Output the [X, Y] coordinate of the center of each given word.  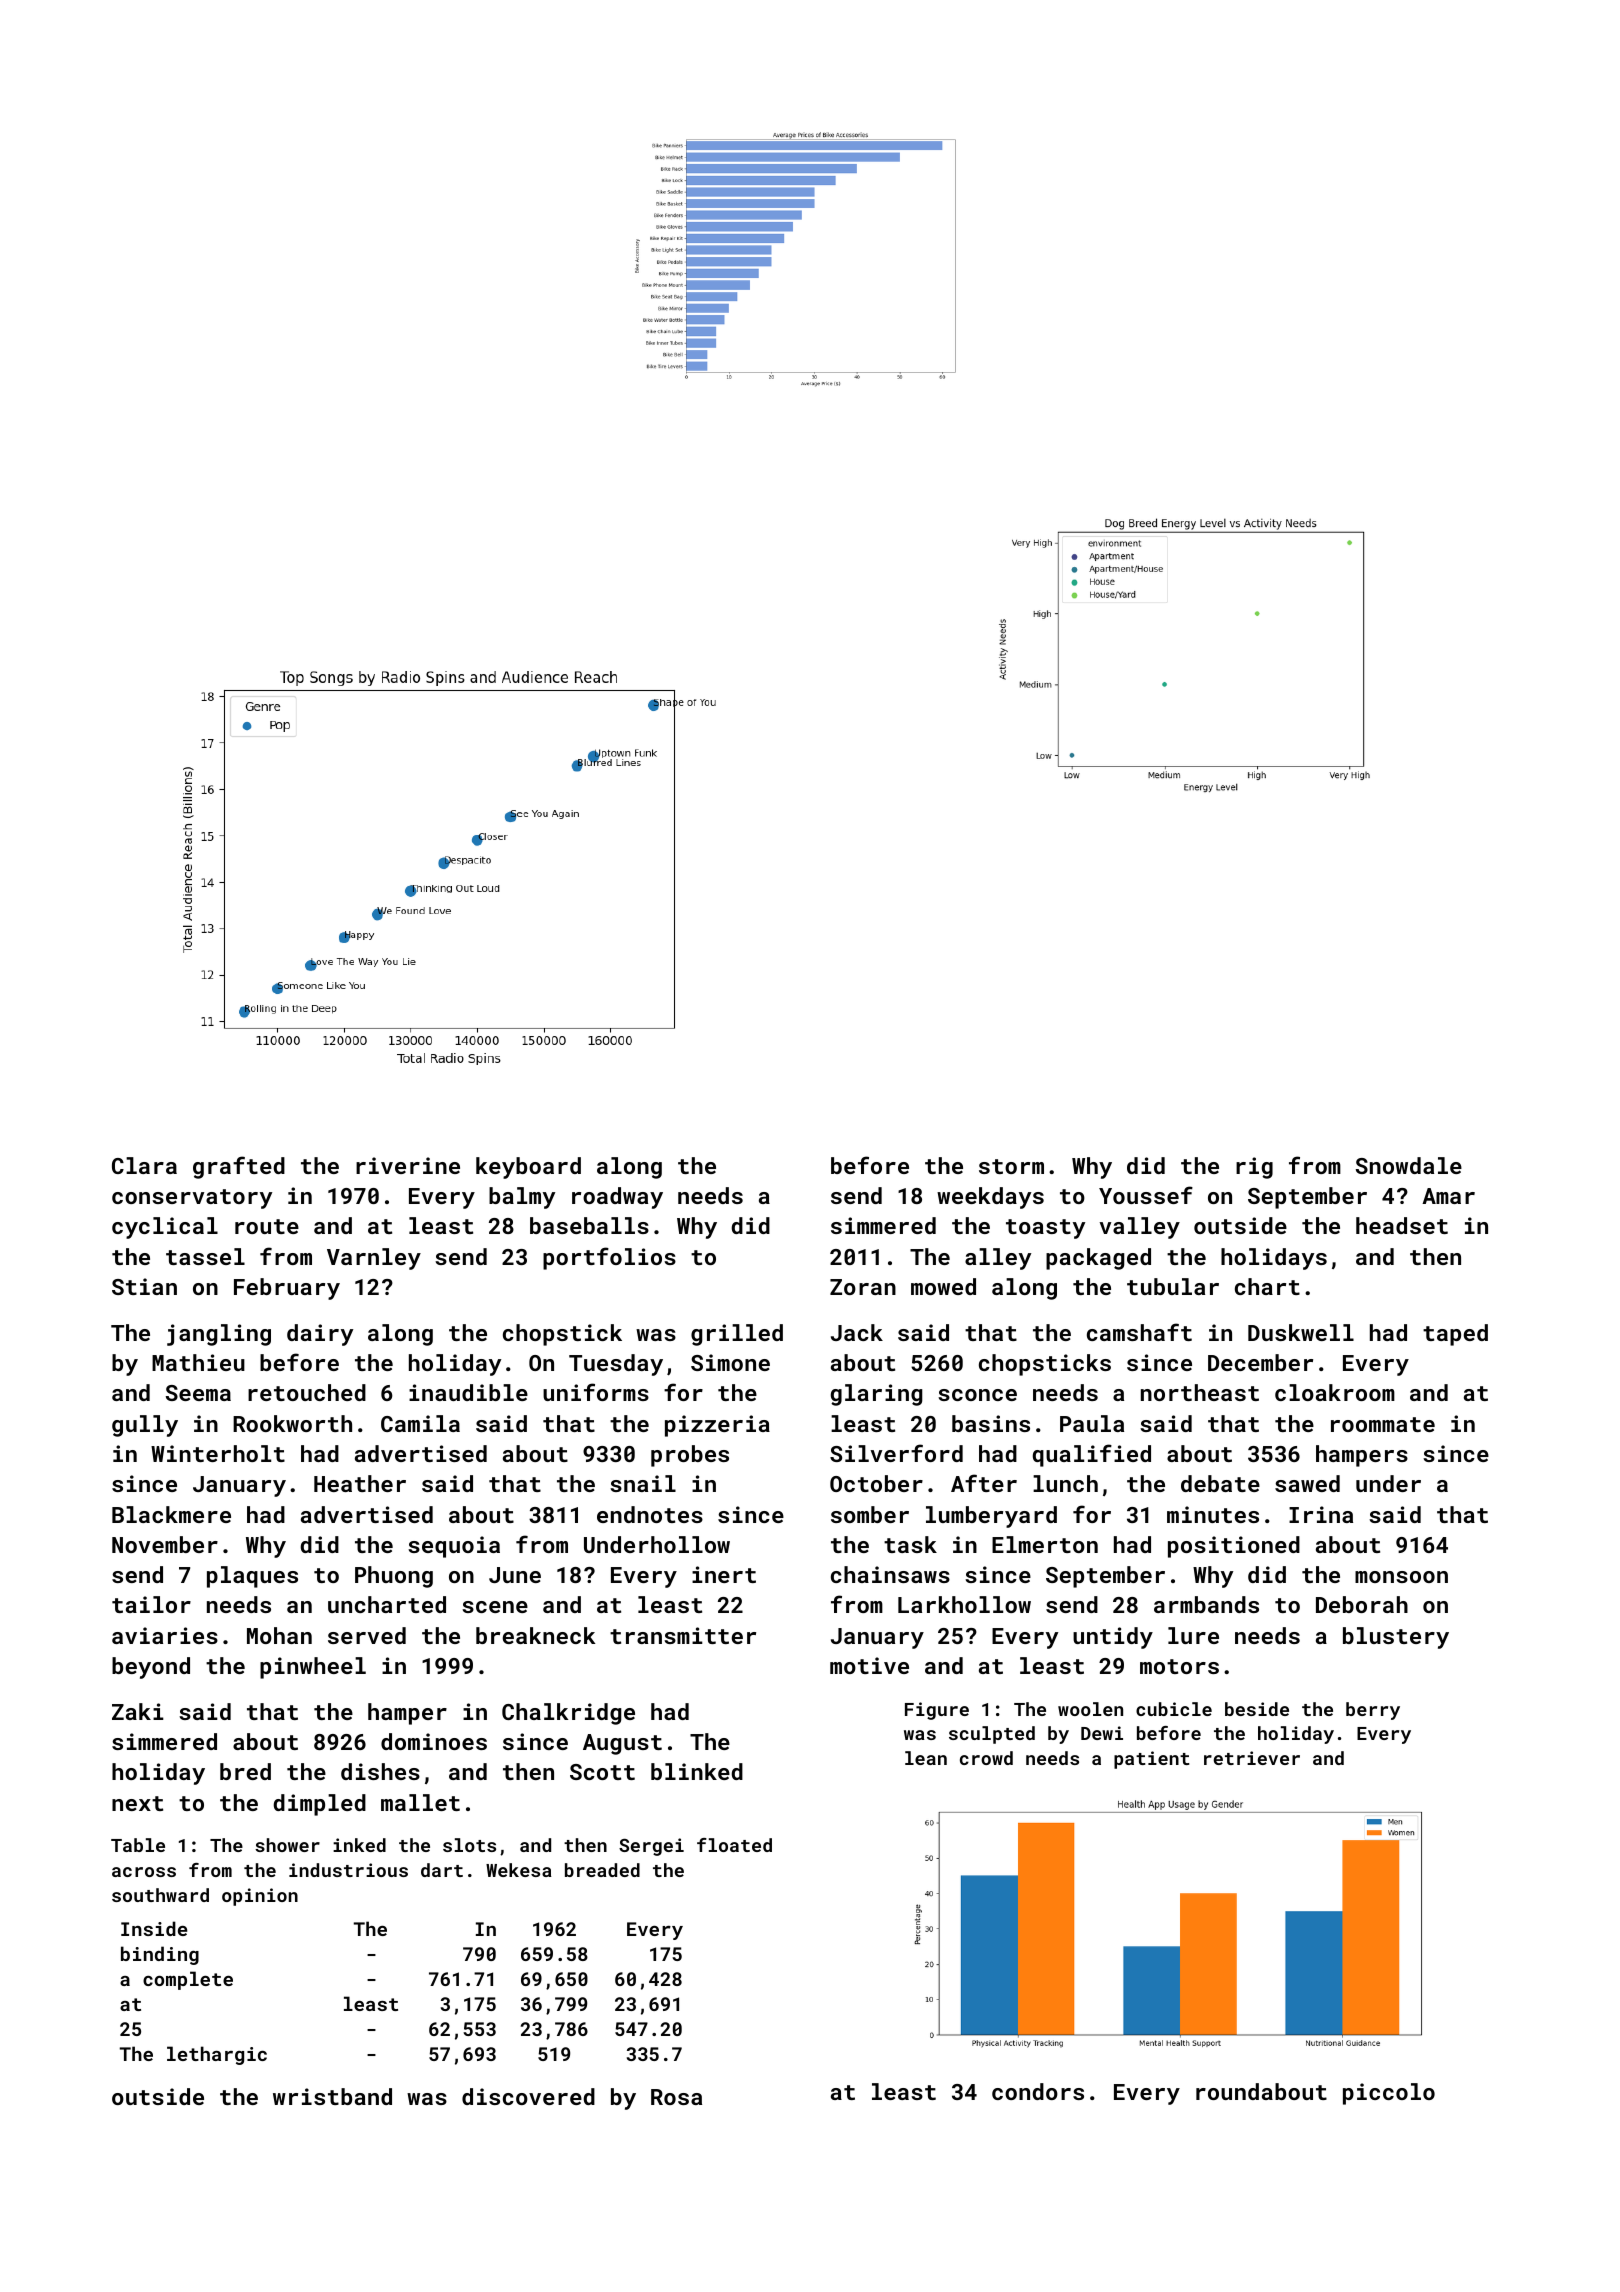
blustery [1396, 1638]
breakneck [536, 1635]
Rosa [676, 2097]
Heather [360, 1483]
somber [870, 1514]
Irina [1321, 1514]
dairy [320, 1335]
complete [188, 1980]
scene [495, 1607]
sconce [977, 1395]
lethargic [217, 2055]
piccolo [1389, 2094]
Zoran [863, 1287]
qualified [1092, 1455]
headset [1402, 1225]
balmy [522, 1198]
